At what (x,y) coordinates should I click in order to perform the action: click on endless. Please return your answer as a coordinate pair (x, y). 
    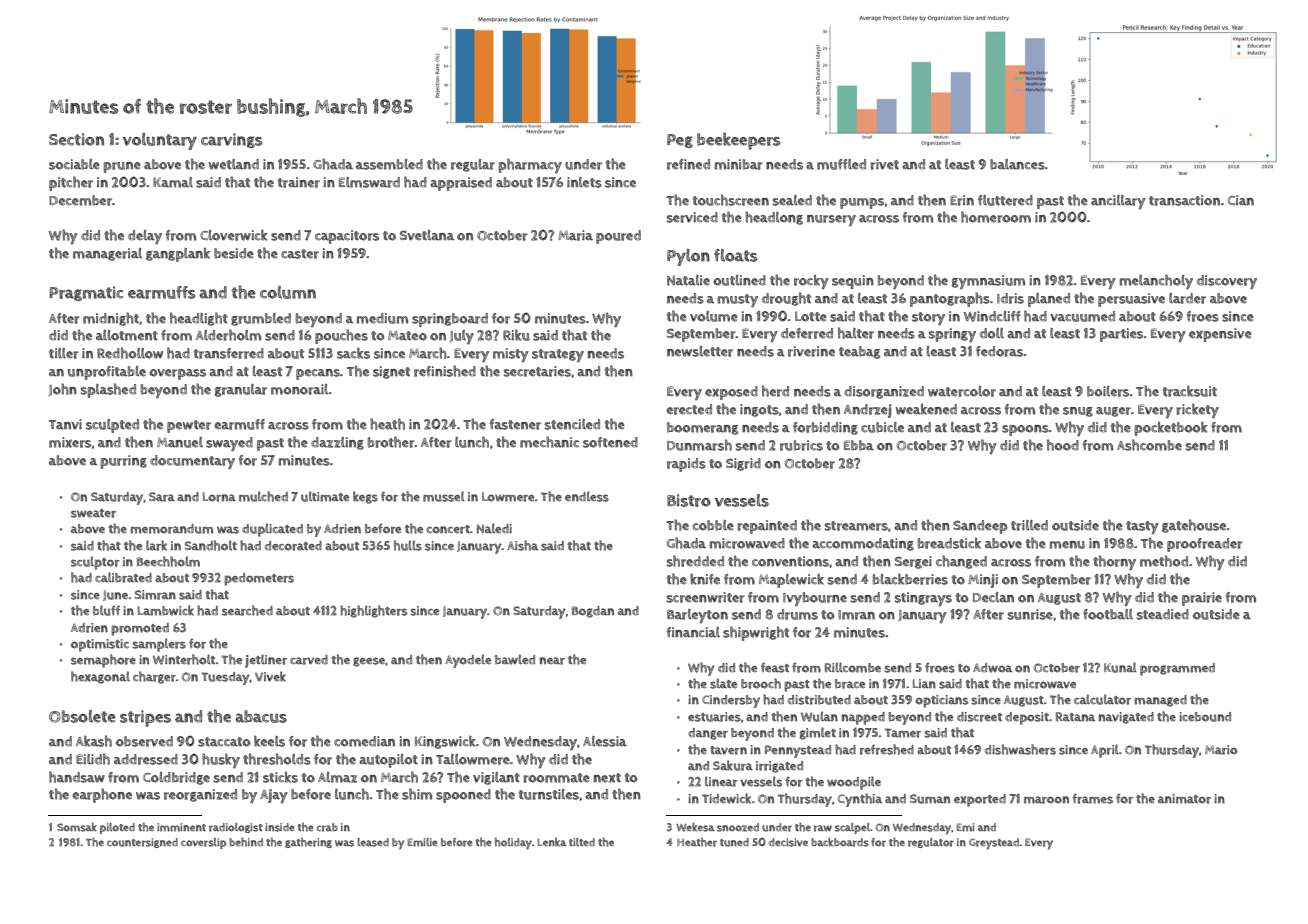
    Looking at the image, I should click on (587, 496).
